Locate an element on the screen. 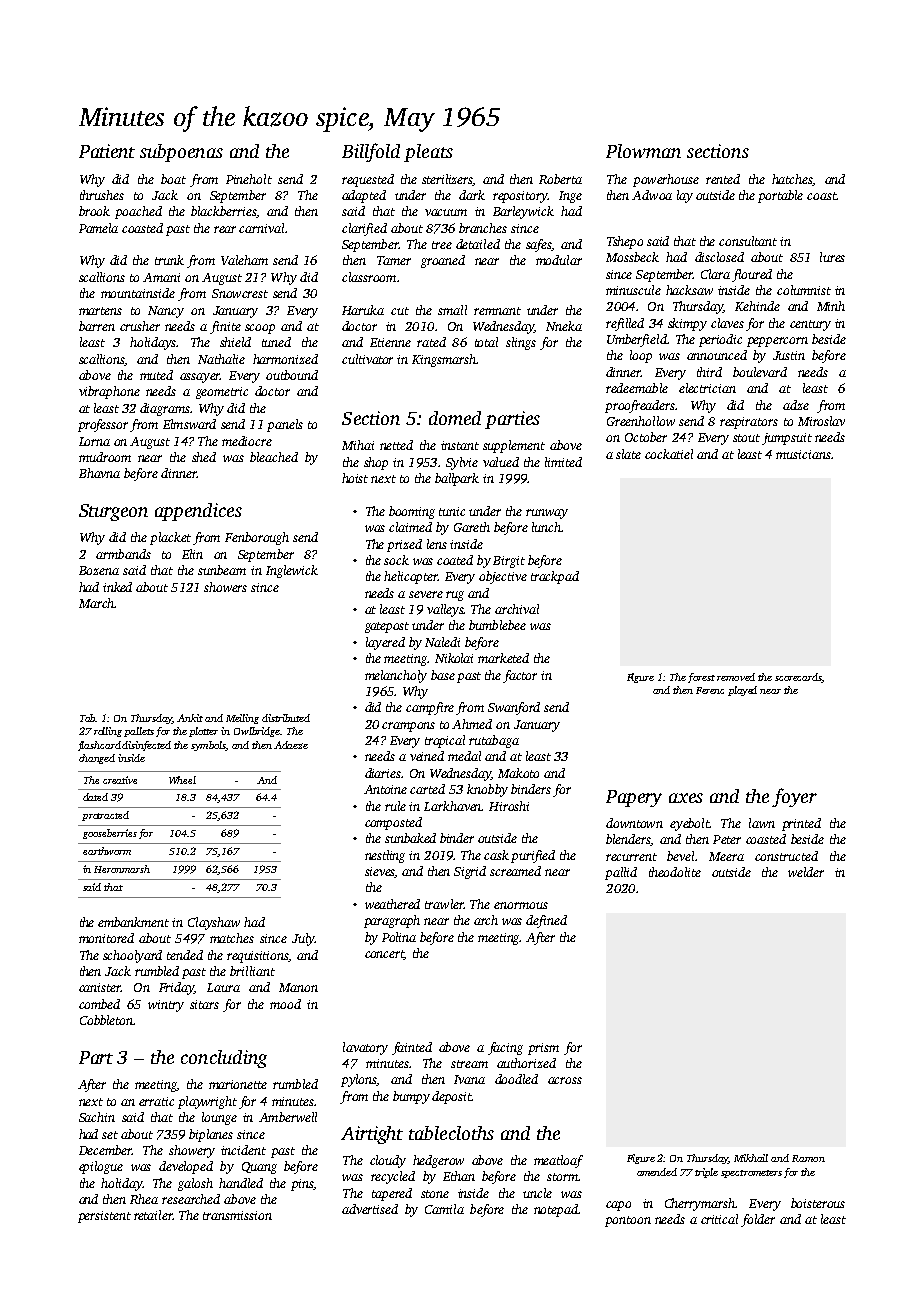 The height and width of the screenshot is (1308, 924). Amberwell is located at coordinates (288, 1117).
